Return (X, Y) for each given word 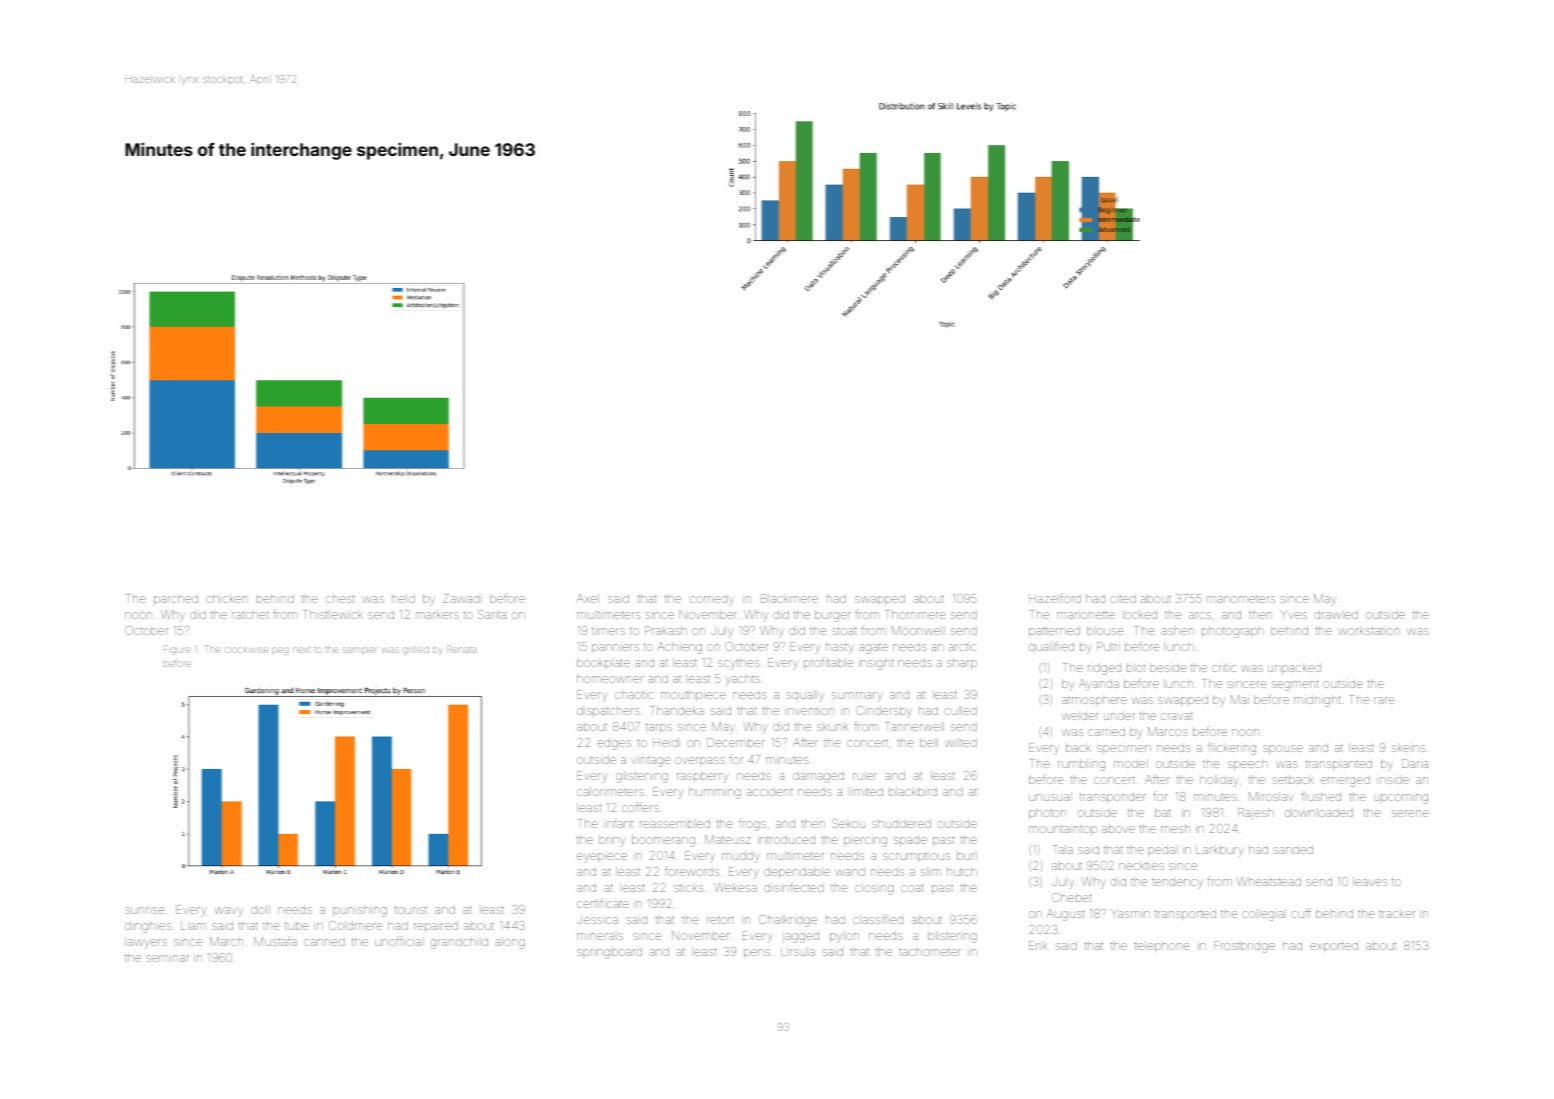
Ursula (798, 951)
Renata (462, 649)
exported (1334, 946)
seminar (167, 958)
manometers (1241, 599)
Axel (588, 598)
